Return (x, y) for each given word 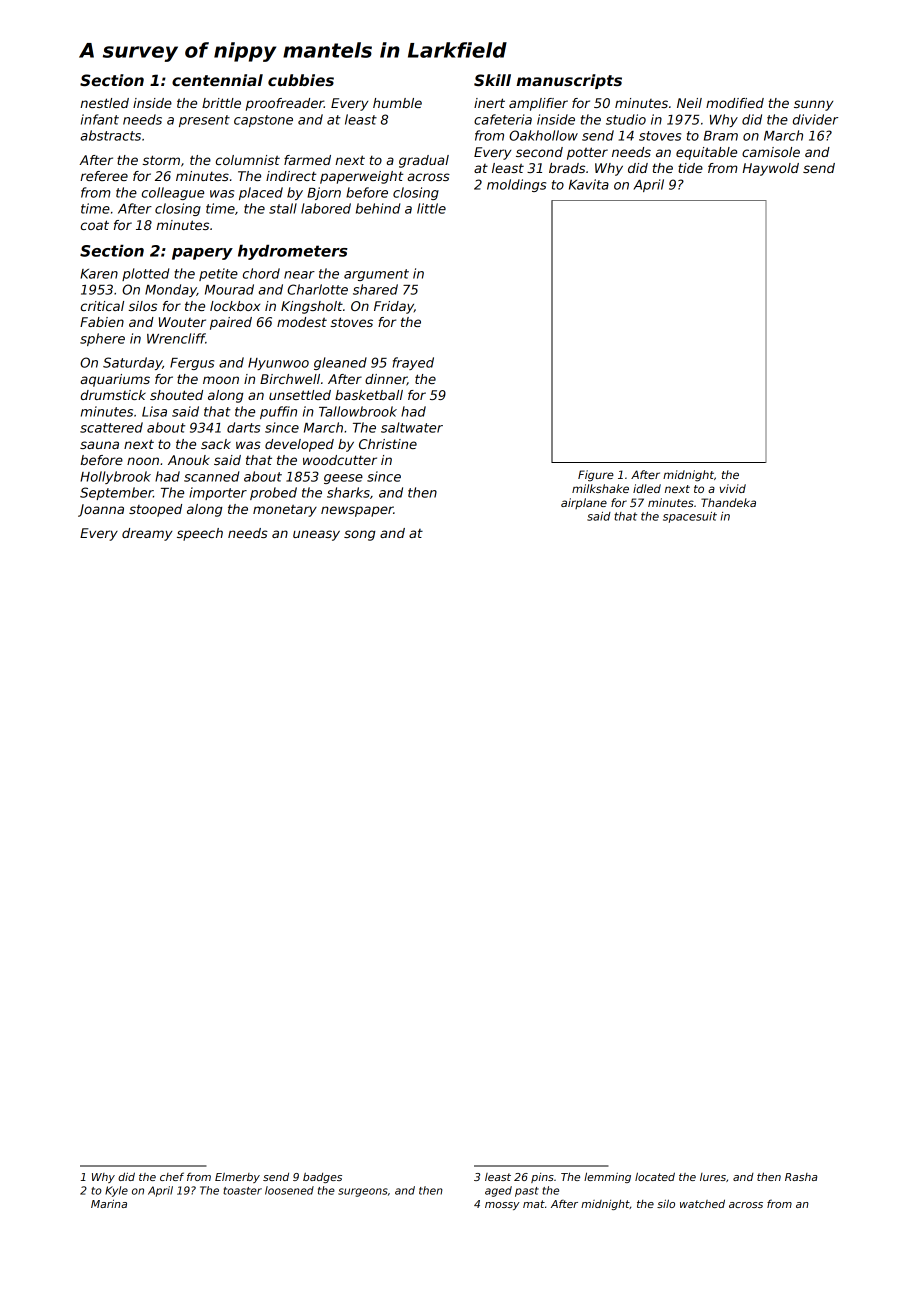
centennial (217, 80)
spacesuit (690, 517)
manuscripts (569, 81)
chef (172, 1176)
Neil (689, 103)
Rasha (801, 1177)
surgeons (363, 1192)
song (359, 535)
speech (200, 534)
